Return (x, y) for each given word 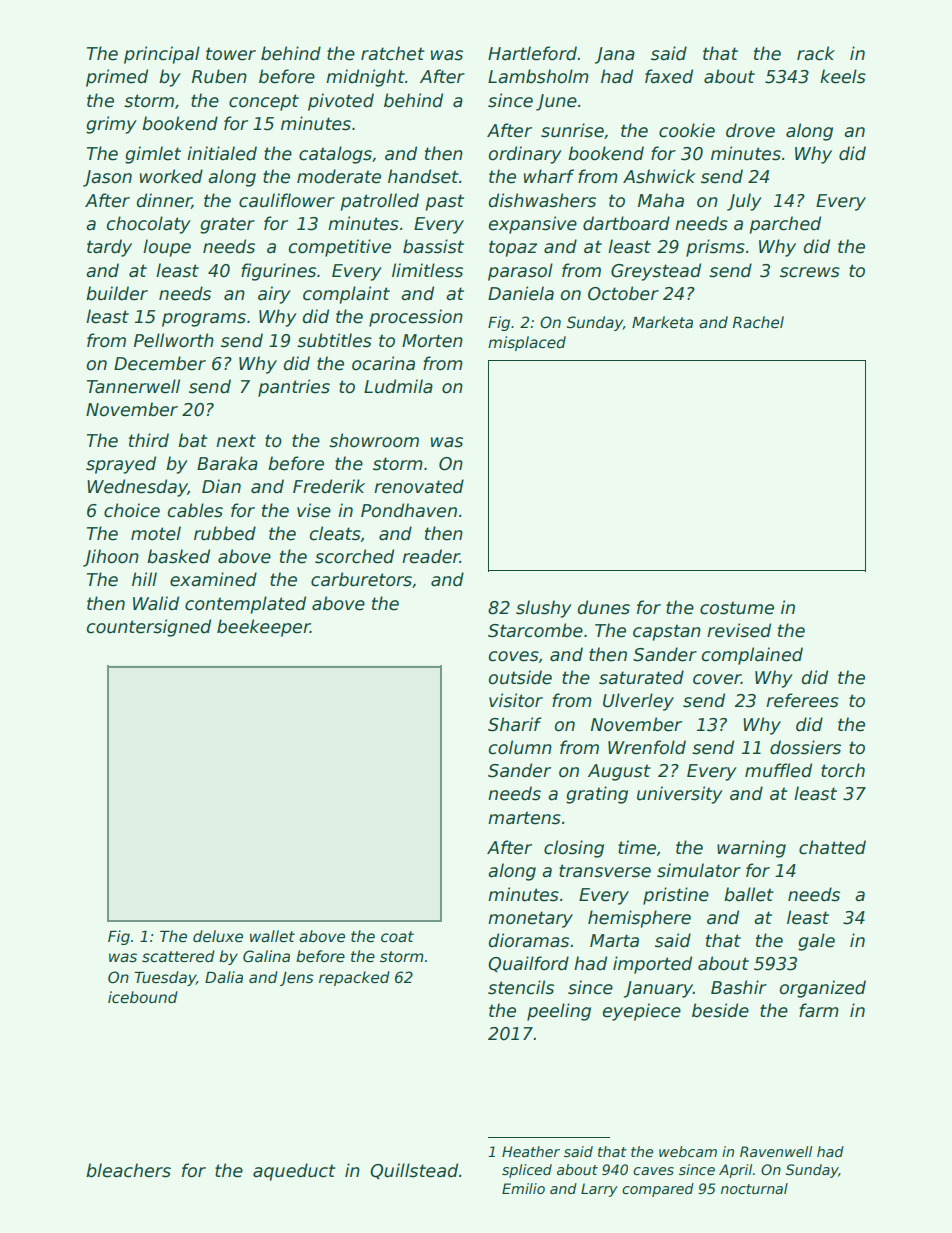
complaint (346, 295)
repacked (354, 978)
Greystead (656, 272)
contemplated (245, 605)
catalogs (335, 155)
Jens (297, 979)
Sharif (515, 724)
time (637, 847)
